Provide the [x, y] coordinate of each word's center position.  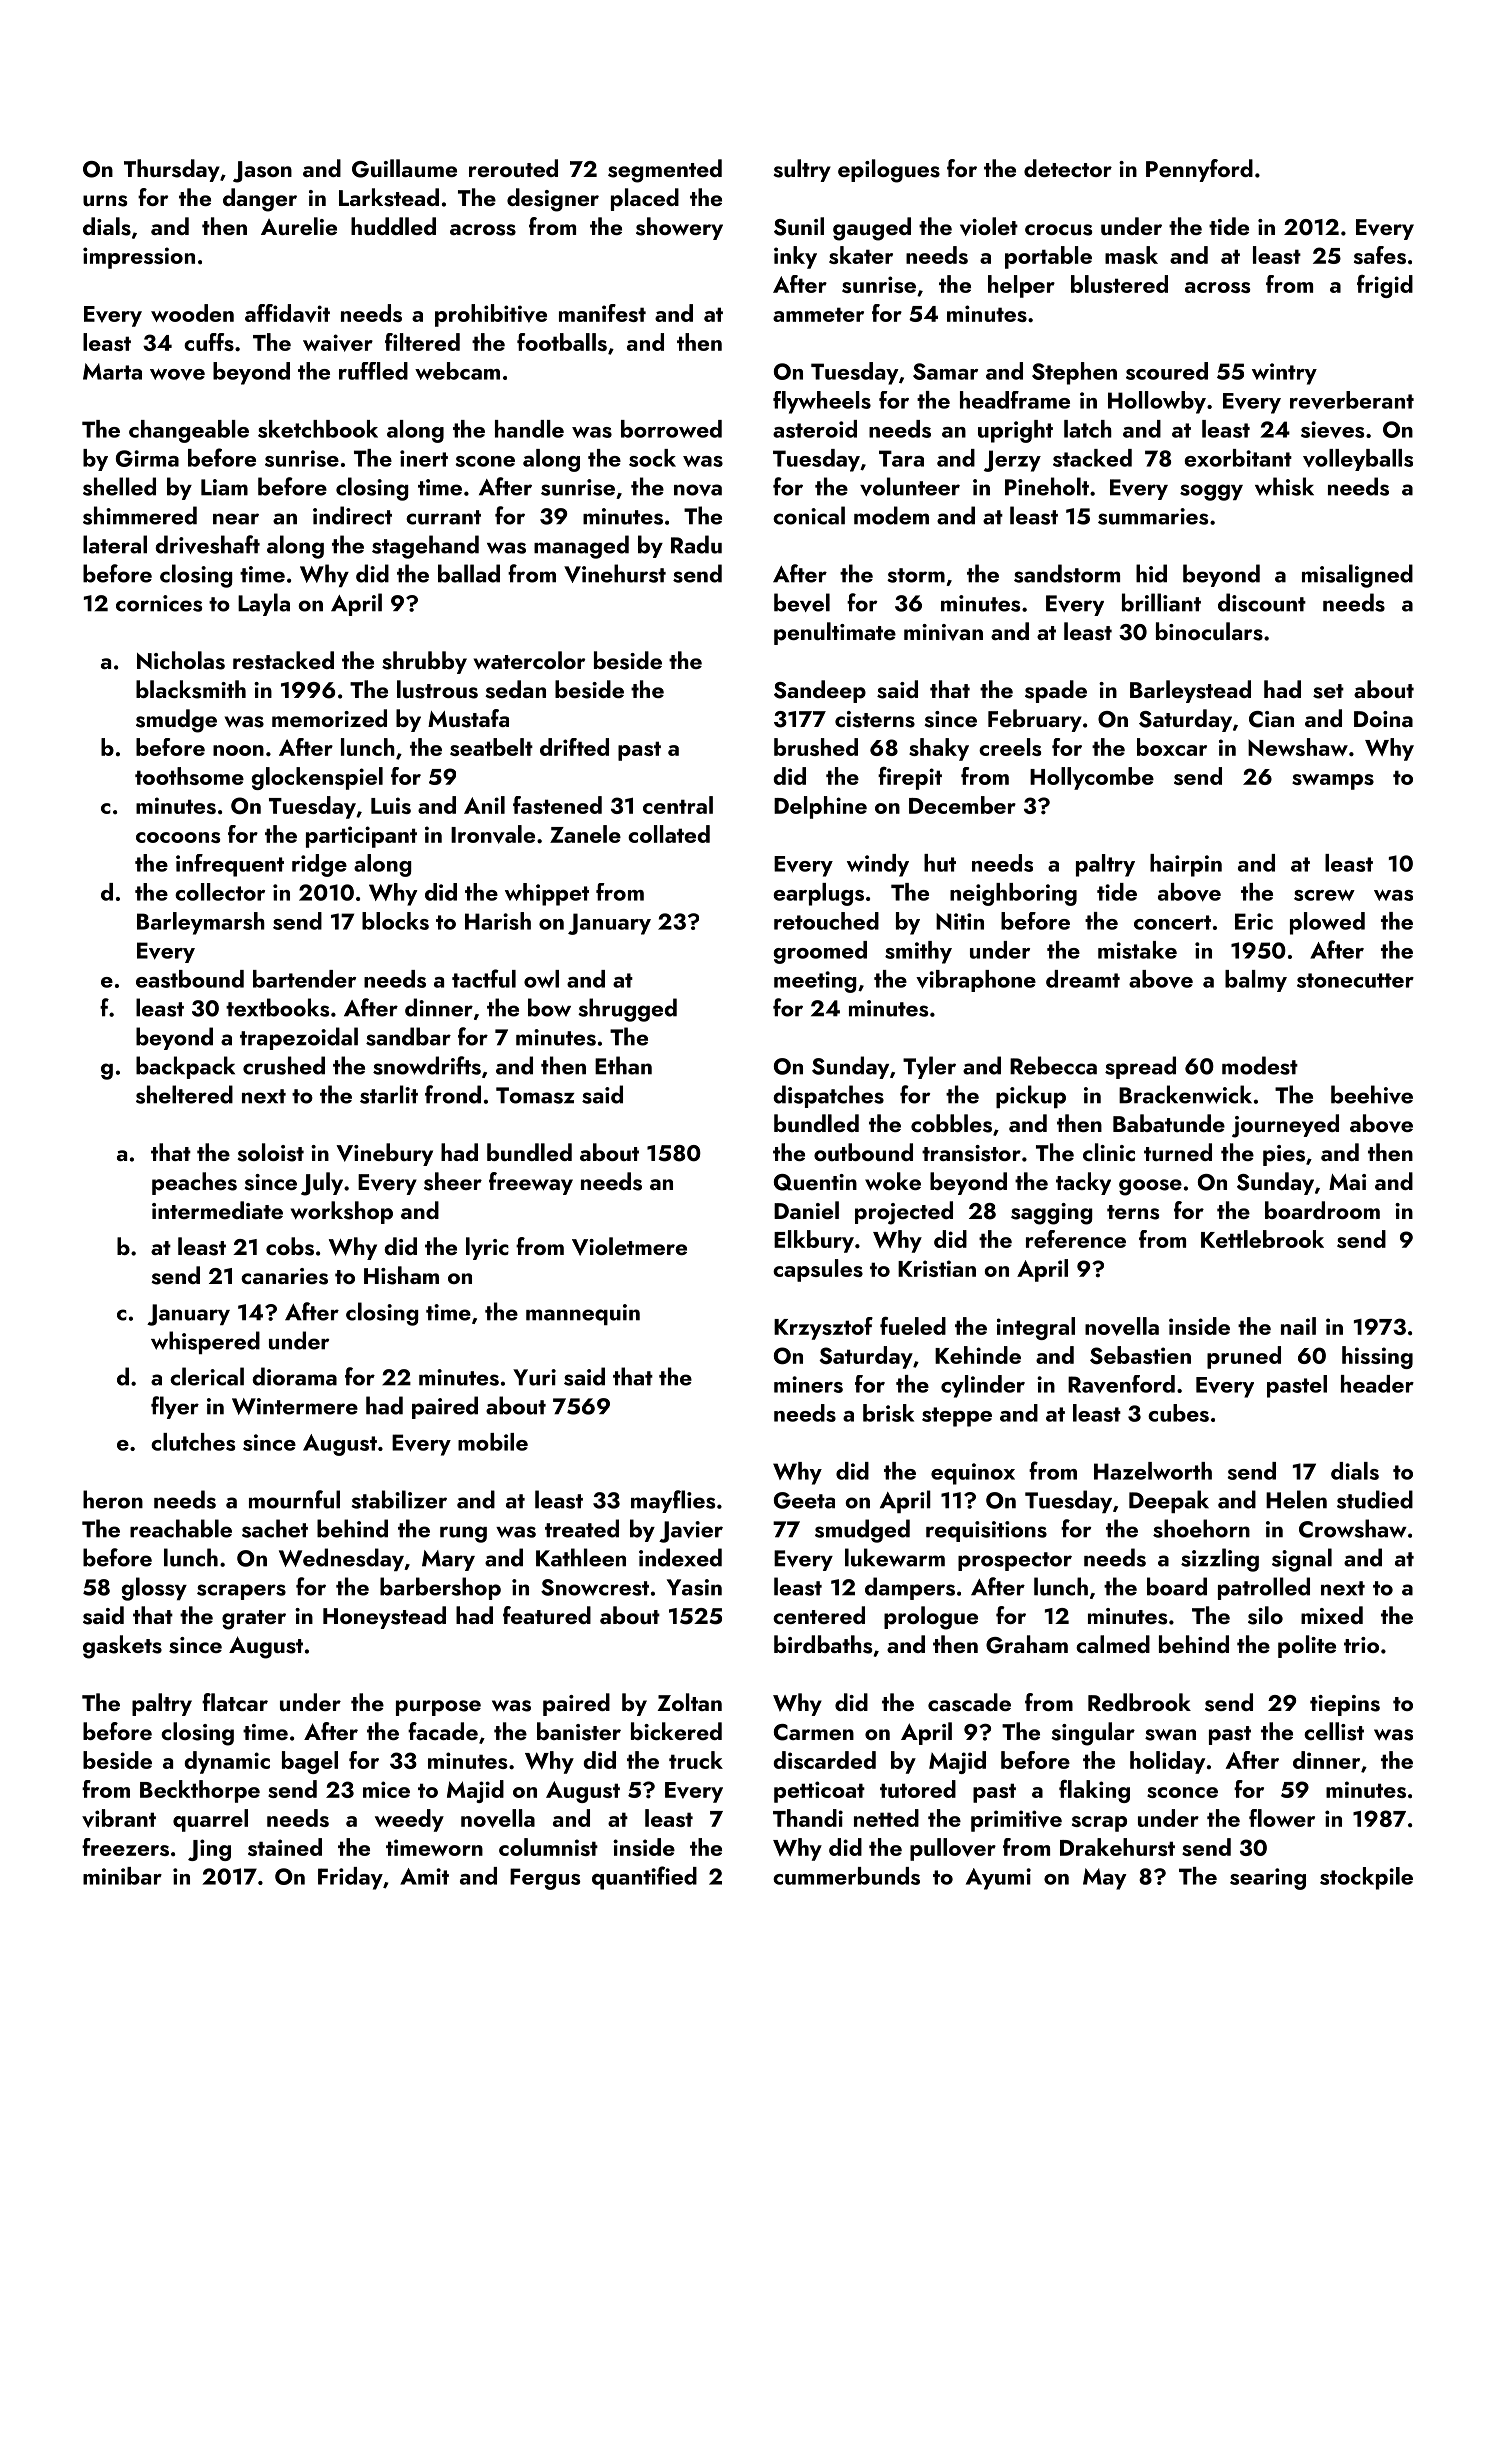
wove [177, 375]
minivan [943, 632]
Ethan [623, 1065]
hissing [1377, 1357]
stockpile [1366, 1878]
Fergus [545, 1879]
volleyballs [1358, 460]
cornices [159, 603]
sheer [453, 1181]
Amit [424, 1876]
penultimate [835, 633]
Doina [1383, 719]
